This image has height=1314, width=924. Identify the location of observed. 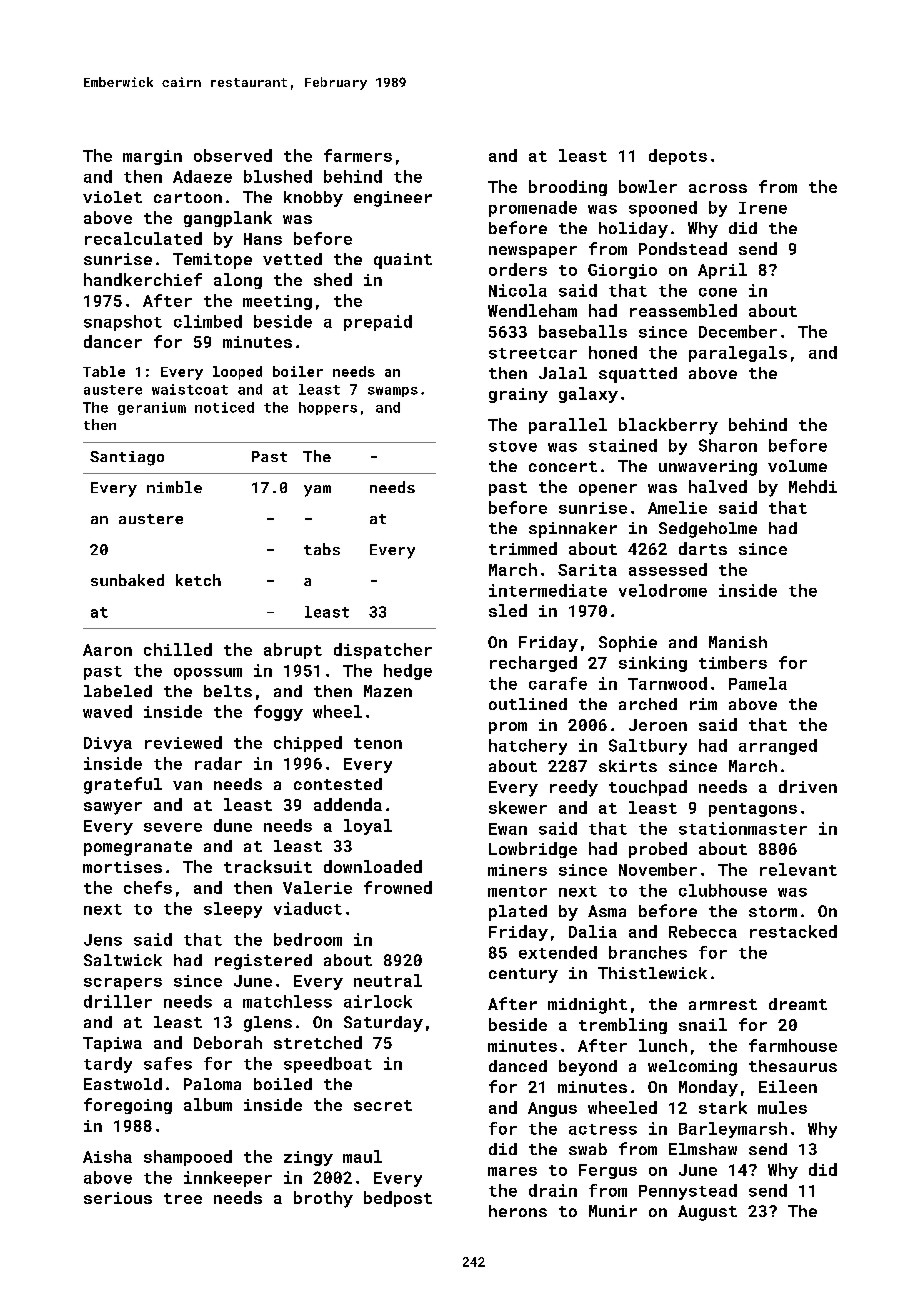
(233, 155).
